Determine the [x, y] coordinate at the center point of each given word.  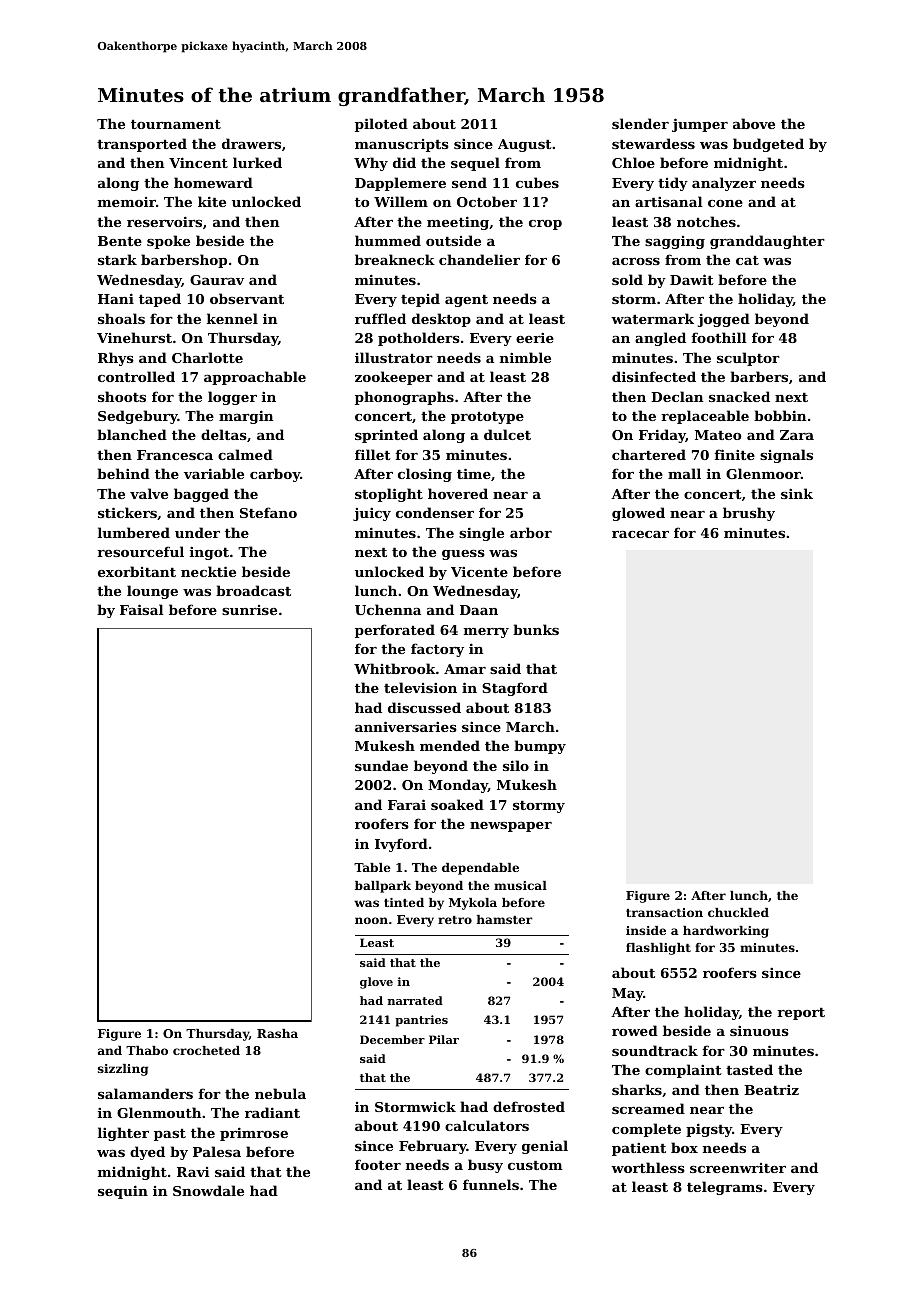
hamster [505, 919]
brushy [749, 514]
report [801, 1014]
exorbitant [137, 571]
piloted [381, 125]
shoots [122, 396]
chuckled [738, 912]
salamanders [145, 1093]
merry [486, 633]
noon [371, 920]
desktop [441, 320]
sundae [381, 765]
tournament [176, 124]
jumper [700, 125]
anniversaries [406, 726]
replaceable [705, 417]
